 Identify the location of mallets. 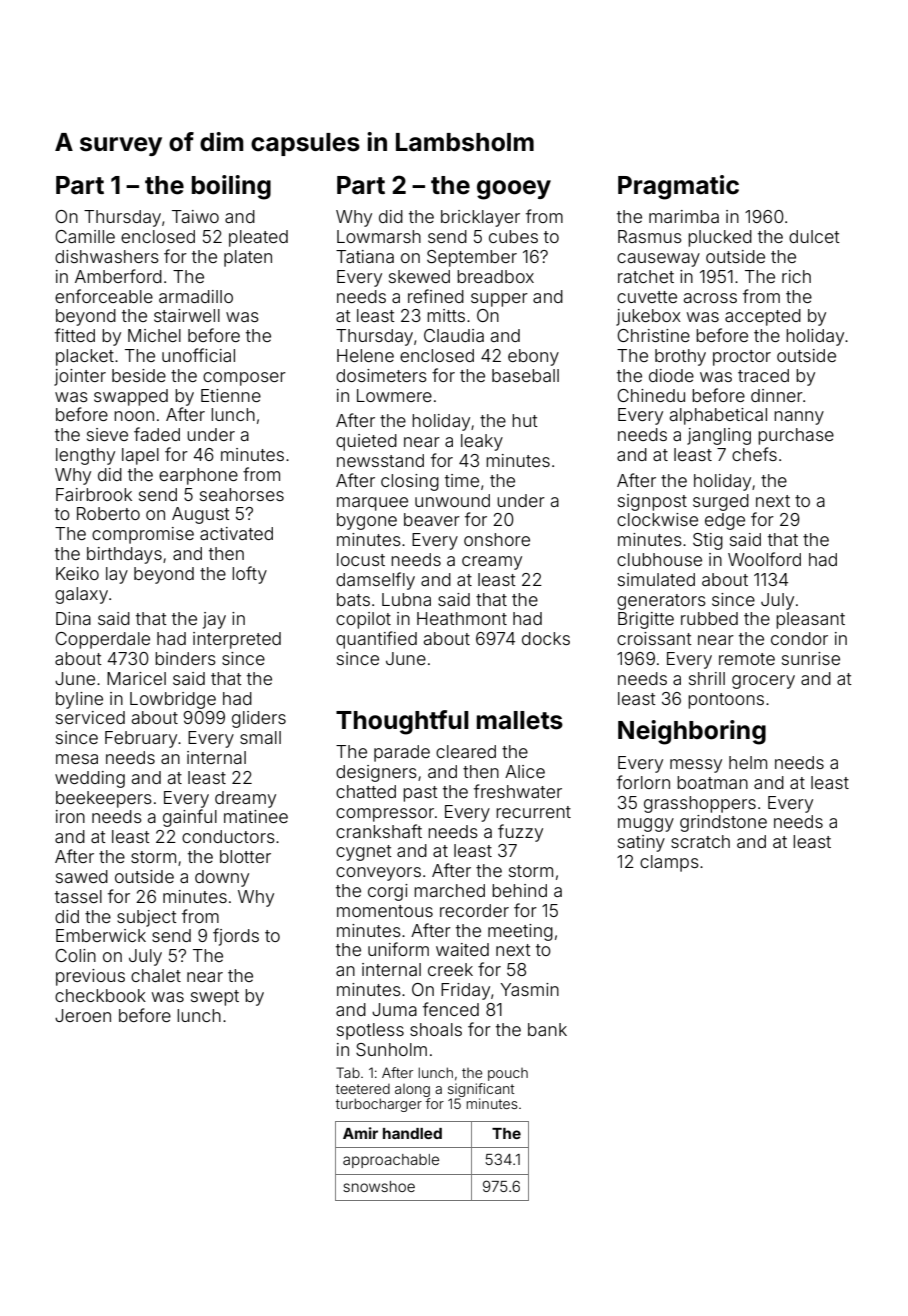
(520, 720).
